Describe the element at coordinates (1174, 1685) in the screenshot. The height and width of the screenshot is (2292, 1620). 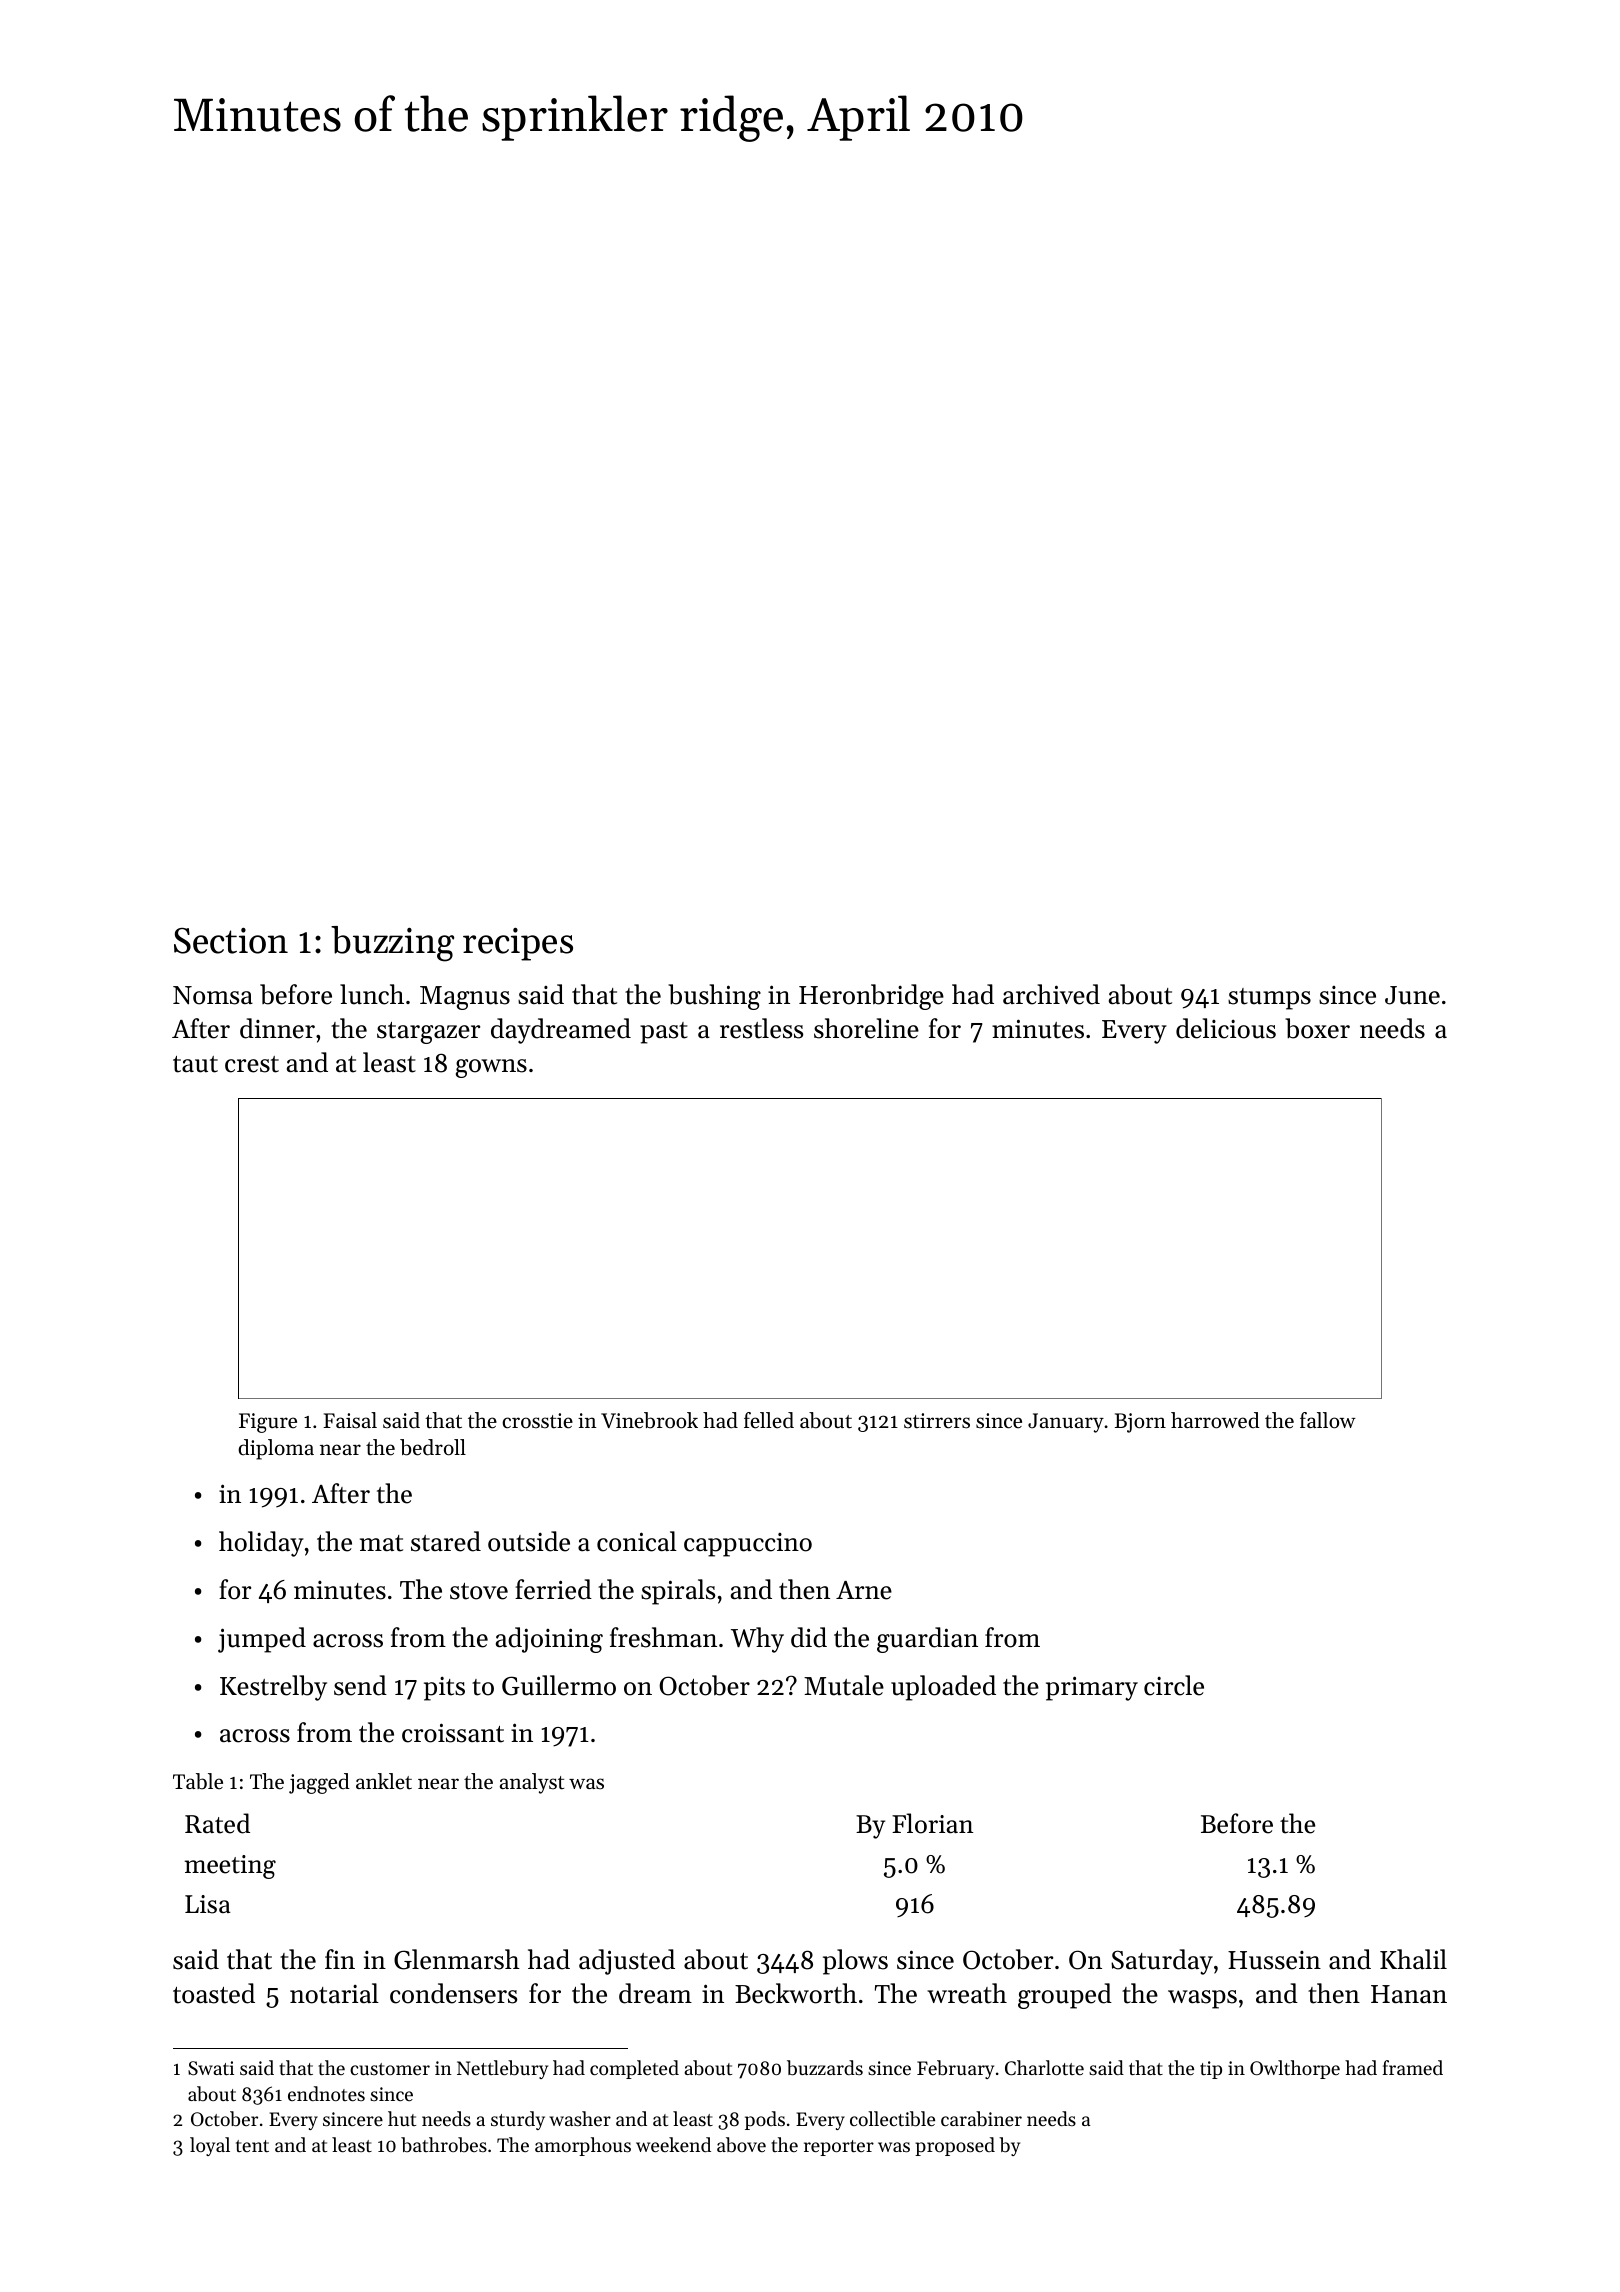
I see `circle` at that location.
